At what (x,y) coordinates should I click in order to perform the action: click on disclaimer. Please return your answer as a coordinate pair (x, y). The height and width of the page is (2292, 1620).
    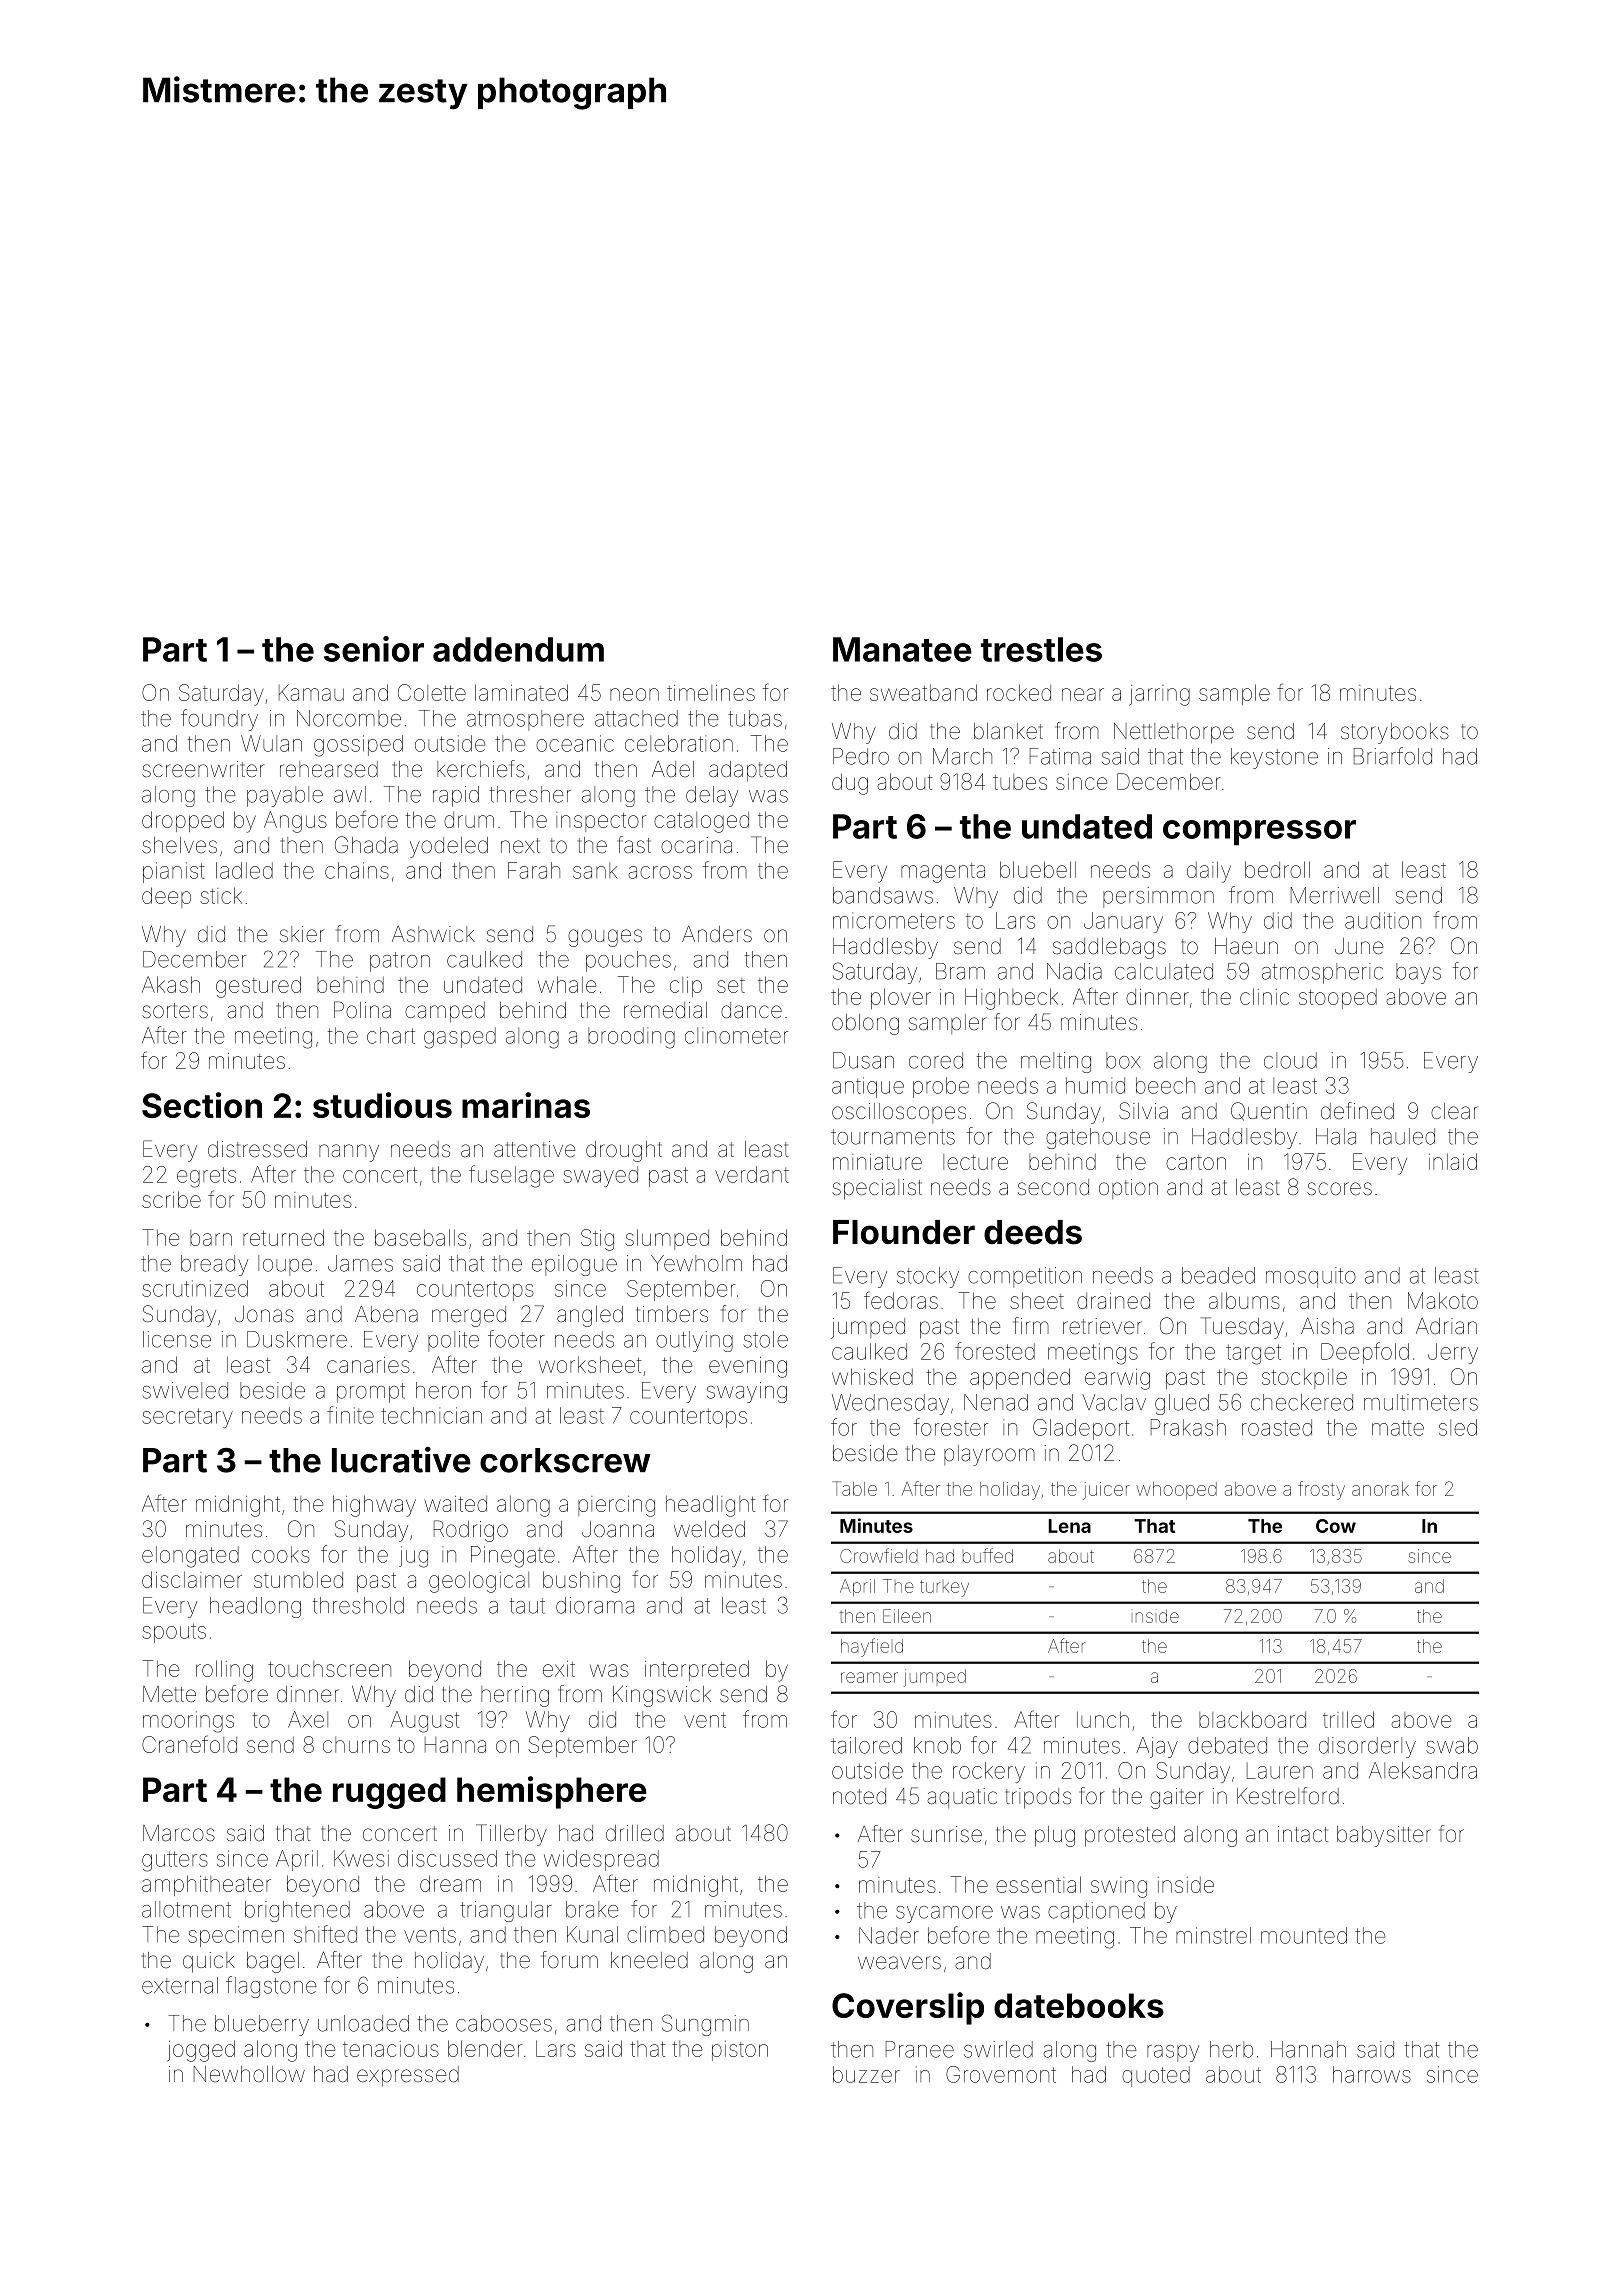
    Looking at the image, I should click on (192, 1579).
